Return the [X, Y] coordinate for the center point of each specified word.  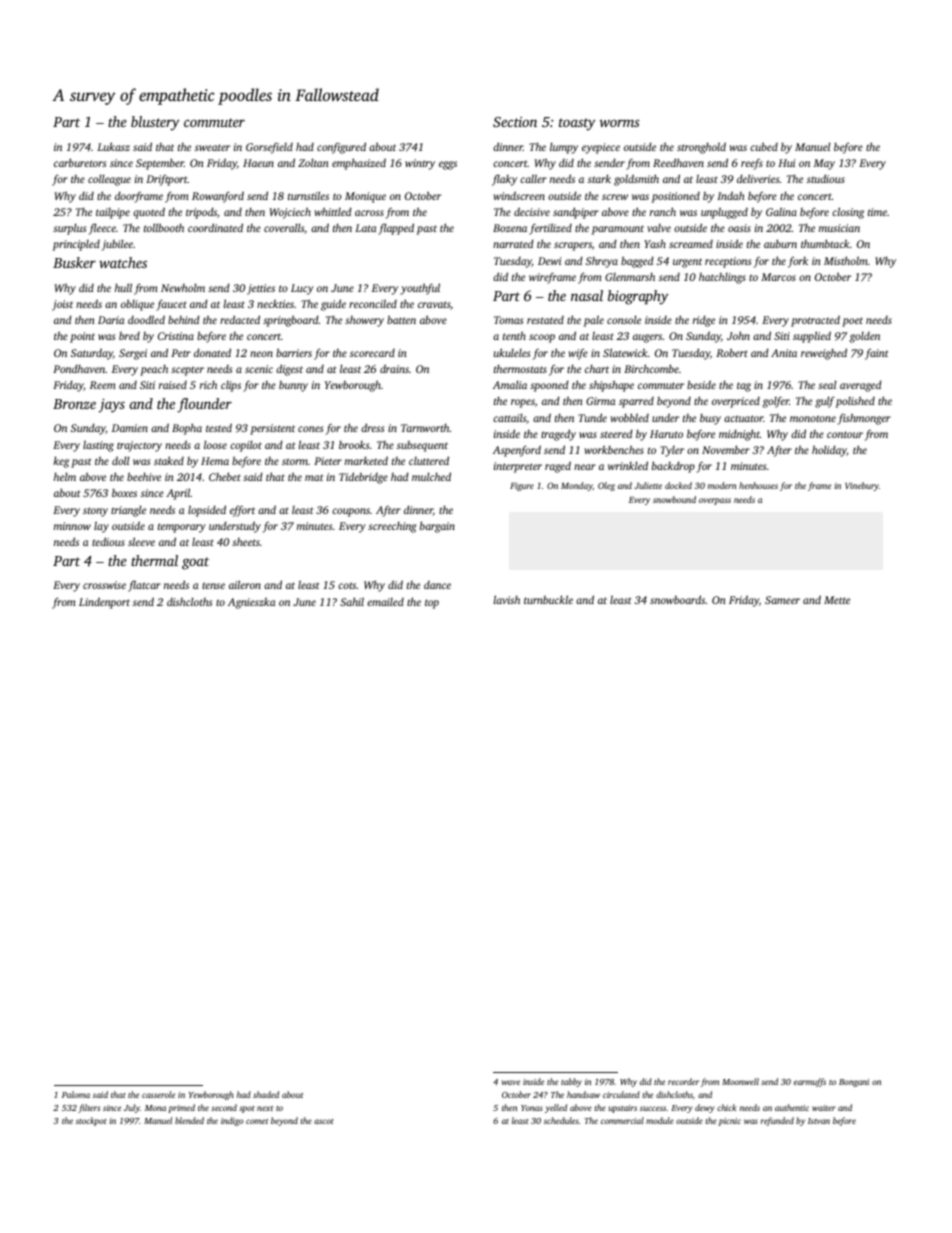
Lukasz [113, 146]
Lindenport [104, 603]
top [432, 604]
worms [620, 123]
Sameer [782, 600]
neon [261, 354]
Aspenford [517, 451]
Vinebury [862, 486]
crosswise [104, 585]
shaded [266, 1094]
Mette [837, 600]
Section [515, 122]
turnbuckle [548, 599]
